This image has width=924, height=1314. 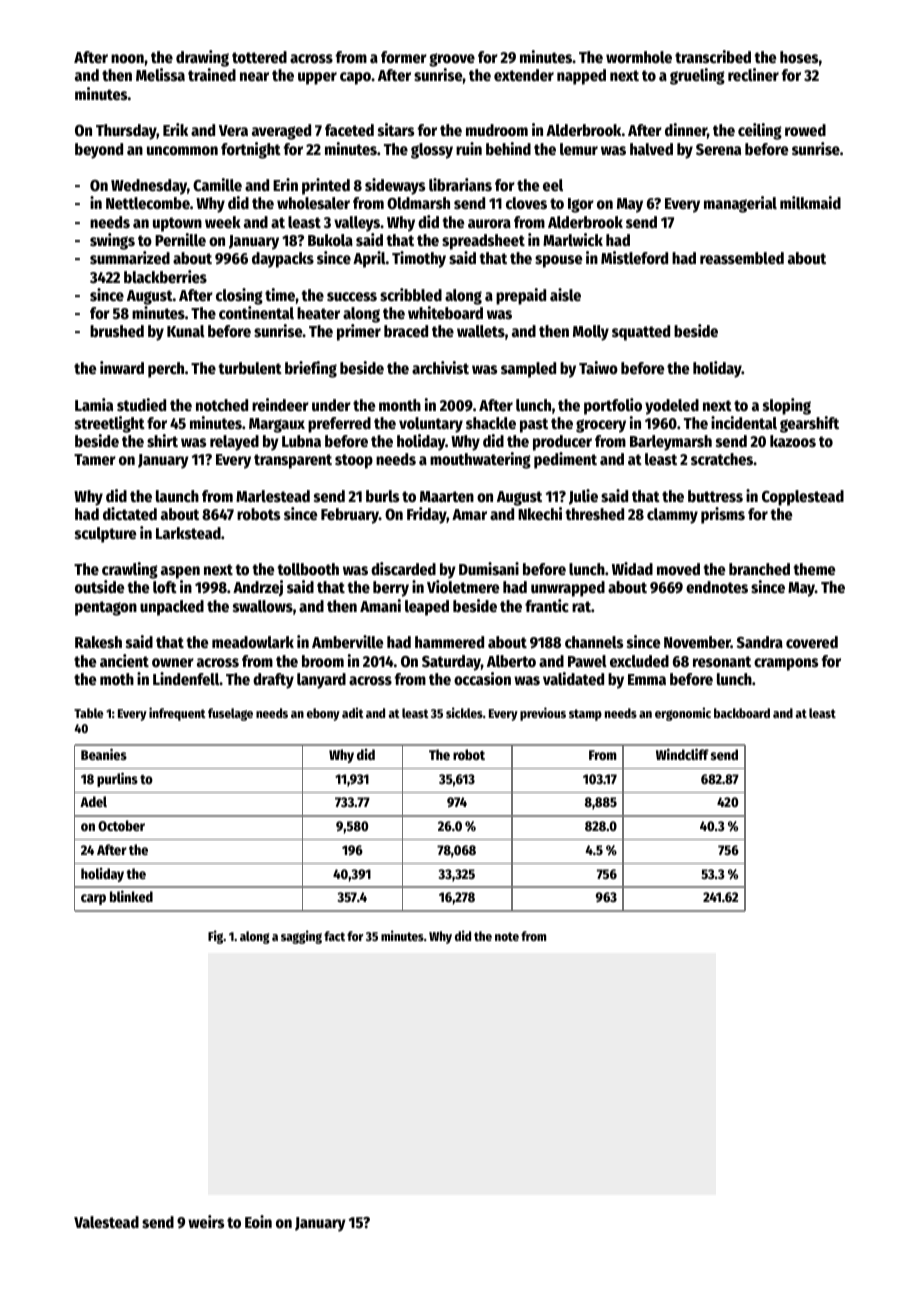 What do you see at coordinates (301, 937) in the image?
I see `sagging` at bounding box center [301, 937].
